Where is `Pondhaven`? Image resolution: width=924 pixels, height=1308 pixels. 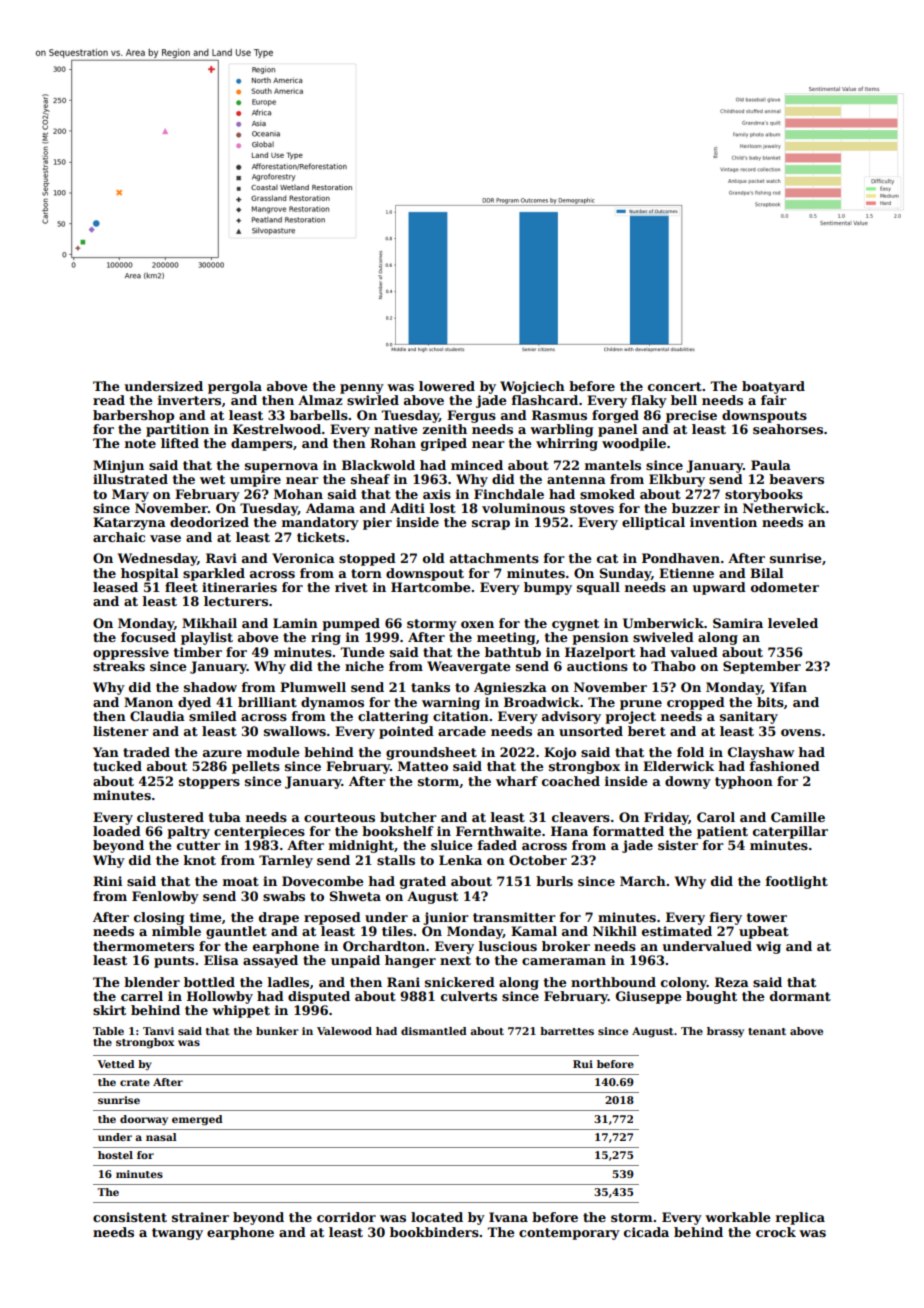 Pondhaven is located at coordinates (681, 558).
